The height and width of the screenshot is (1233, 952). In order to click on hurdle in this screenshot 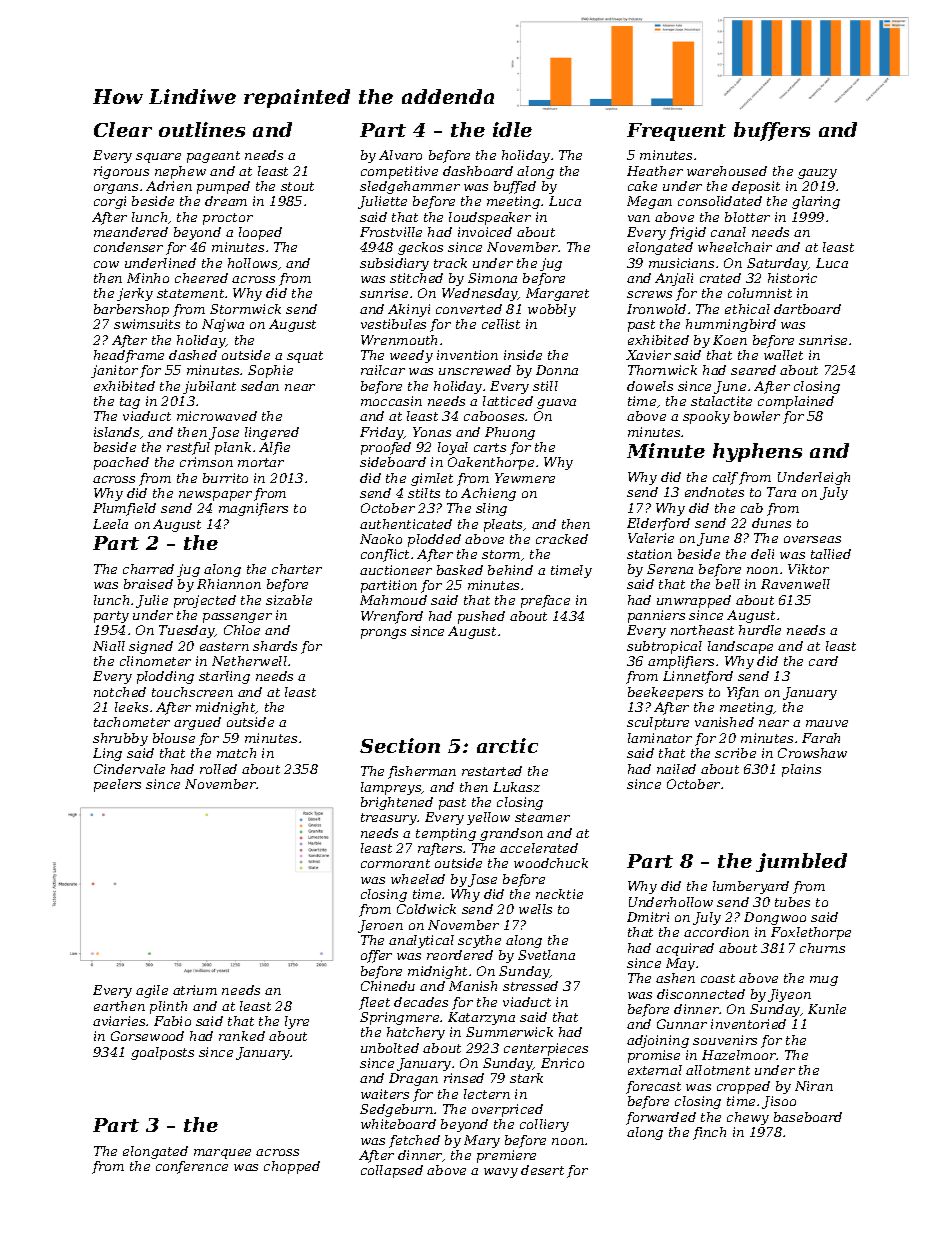, I will do `click(760, 630)`.
